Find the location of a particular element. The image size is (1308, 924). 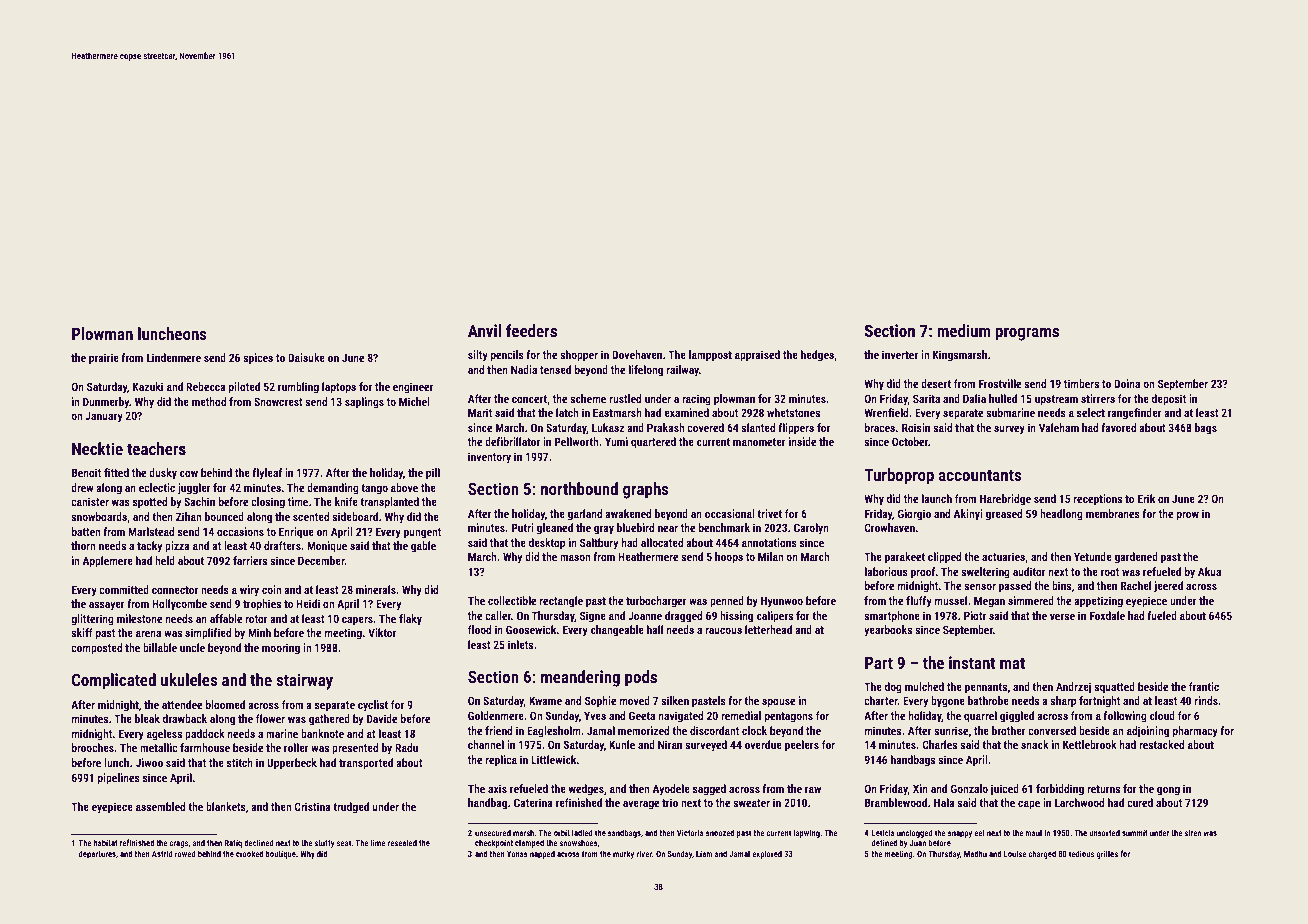

Anvil is located at coordinates (484, 330).
